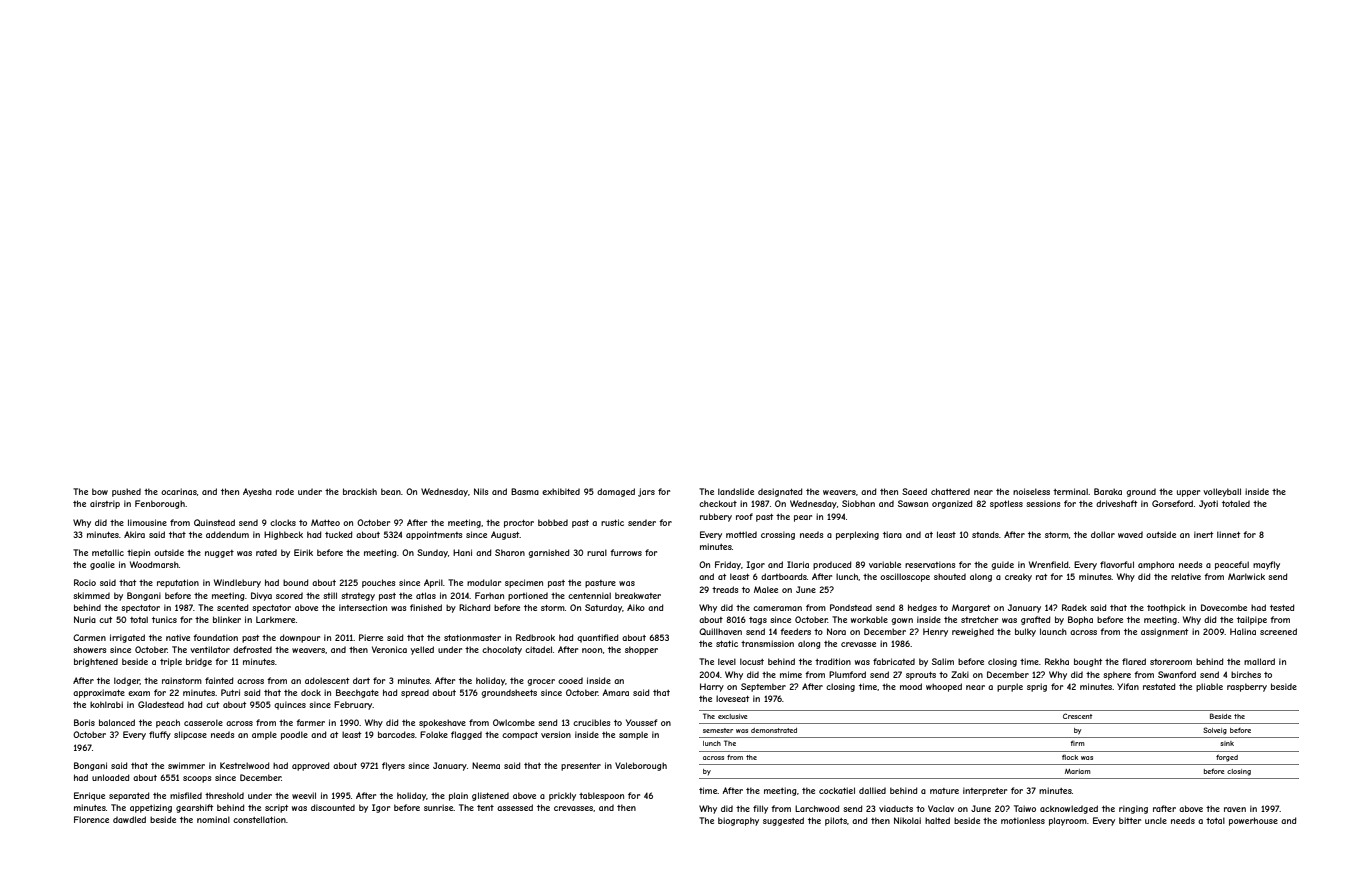 The image size is (1372, 887). What do you see at coordinates (257, 492) in the page?
I see `Ayesha` at bounding box center [257, 492].
